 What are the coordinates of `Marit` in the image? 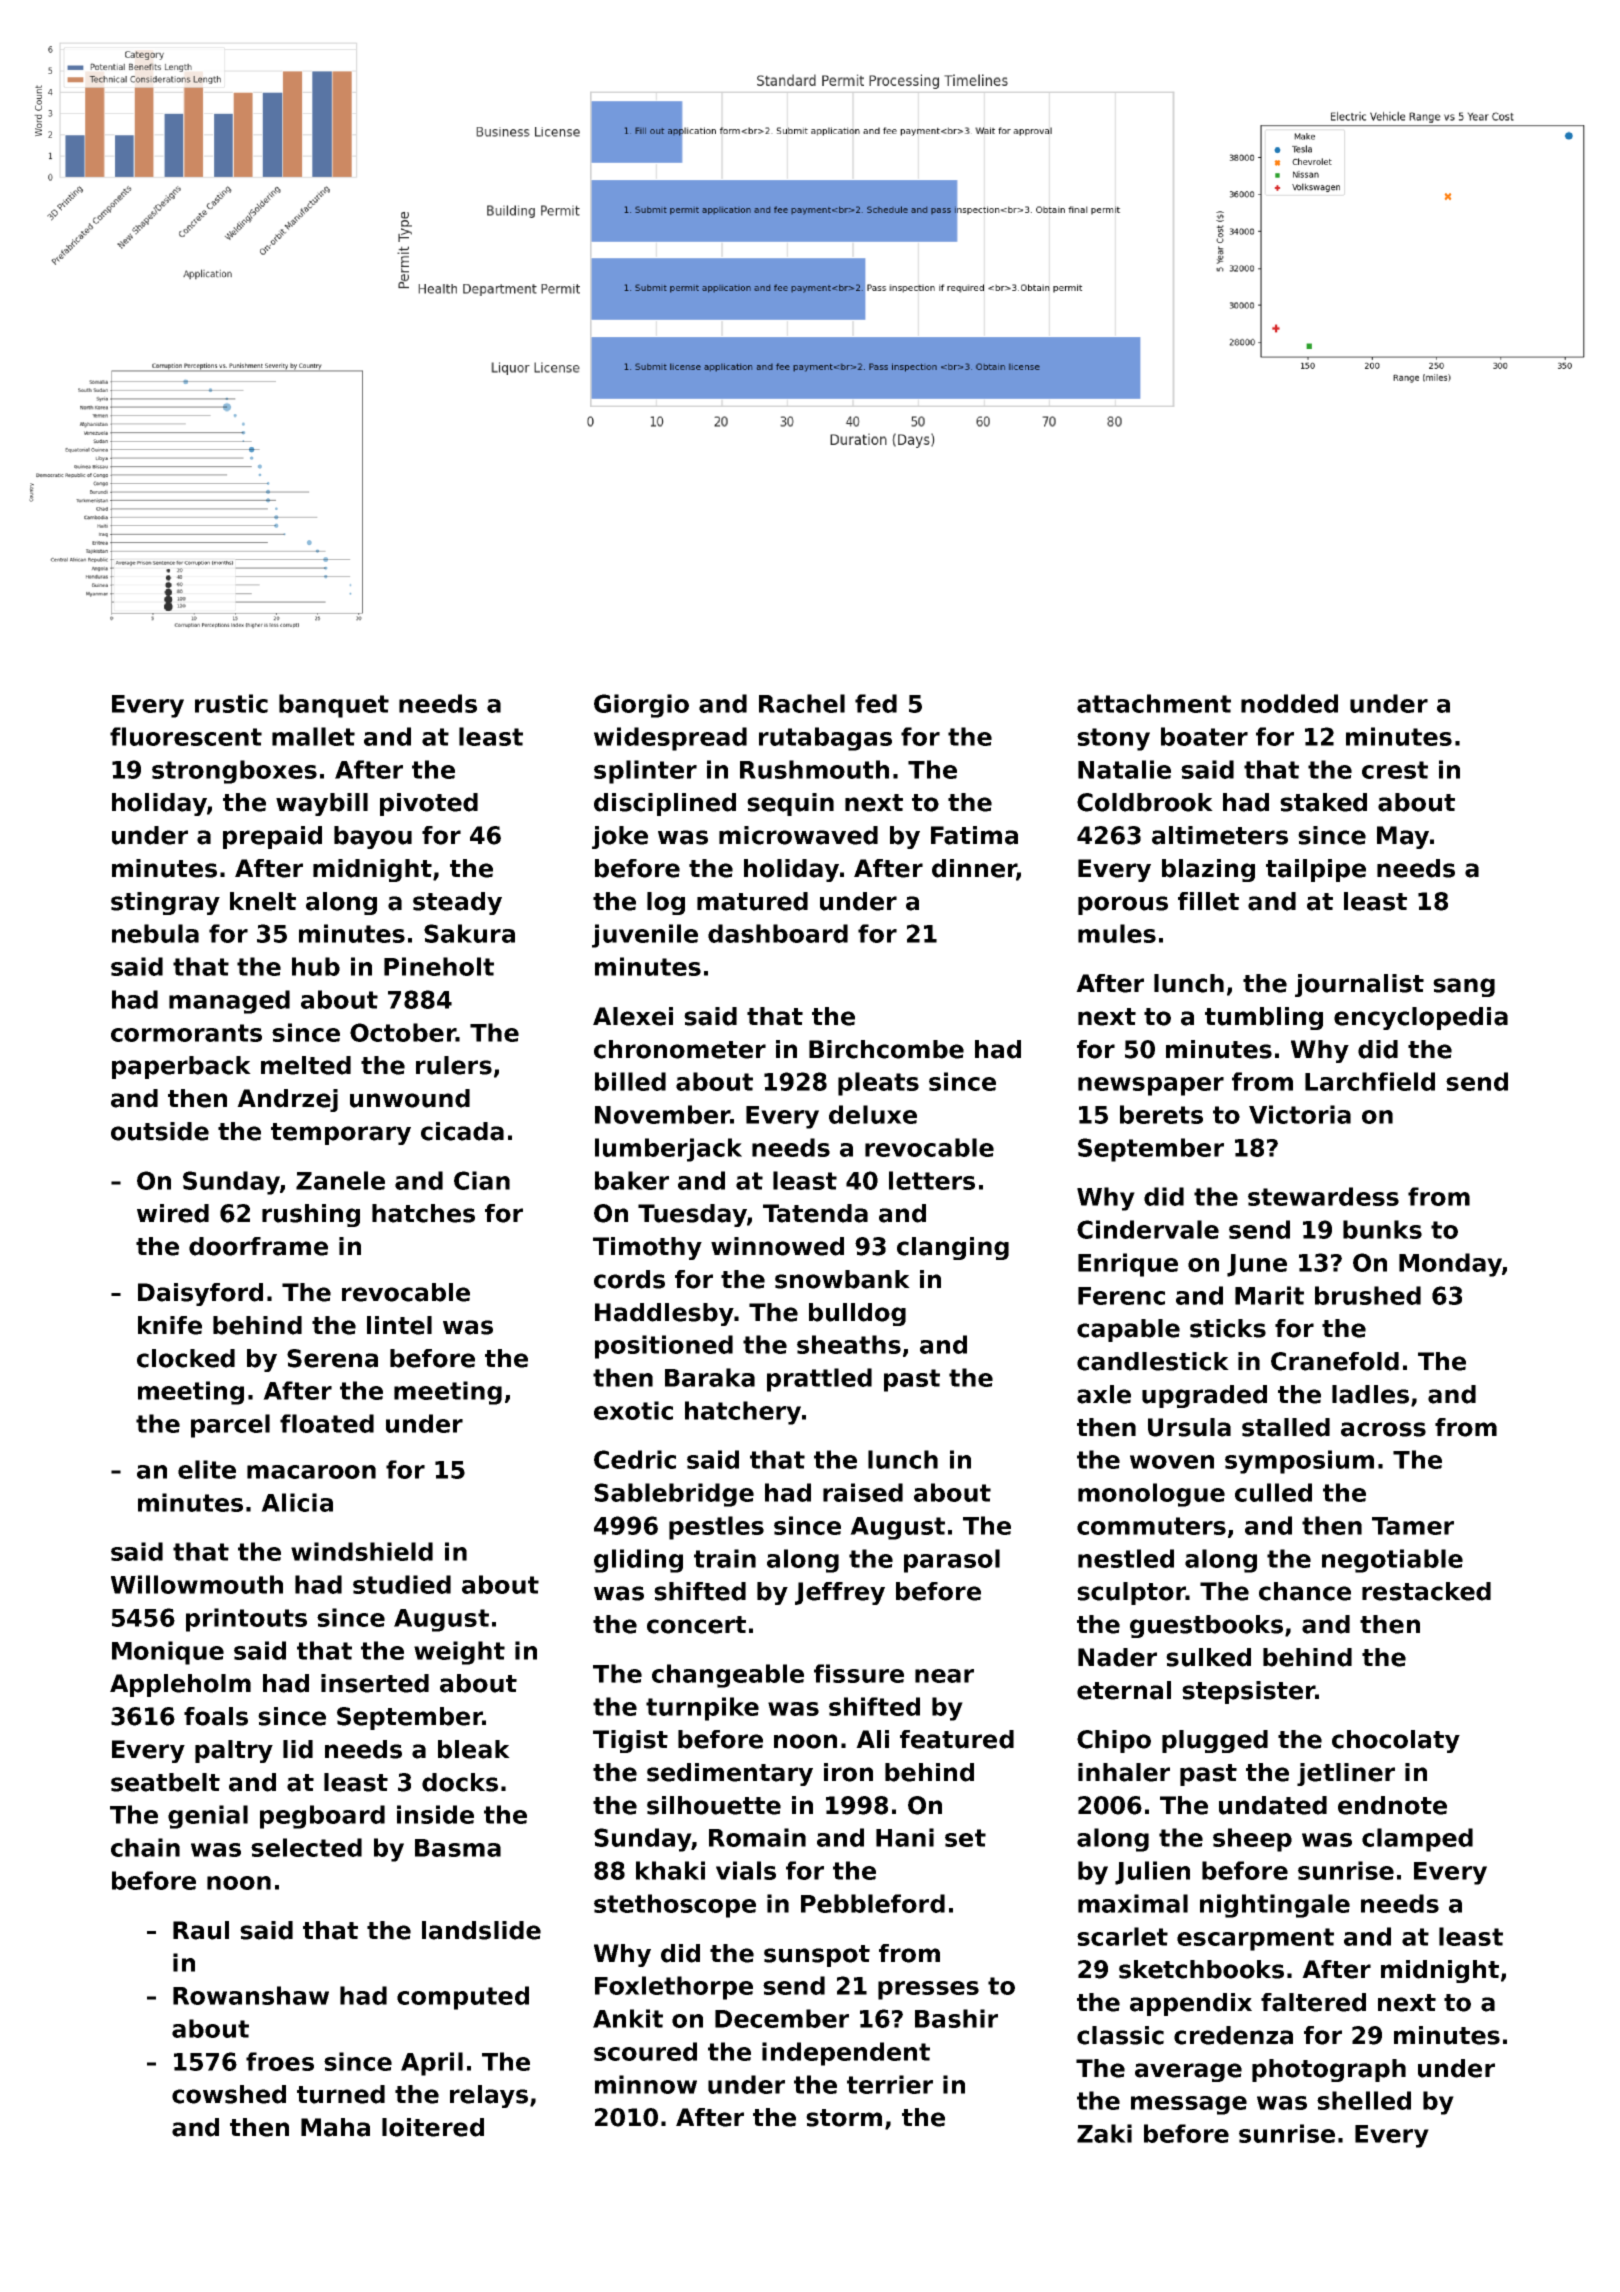 It's located at (1269, 1295).
